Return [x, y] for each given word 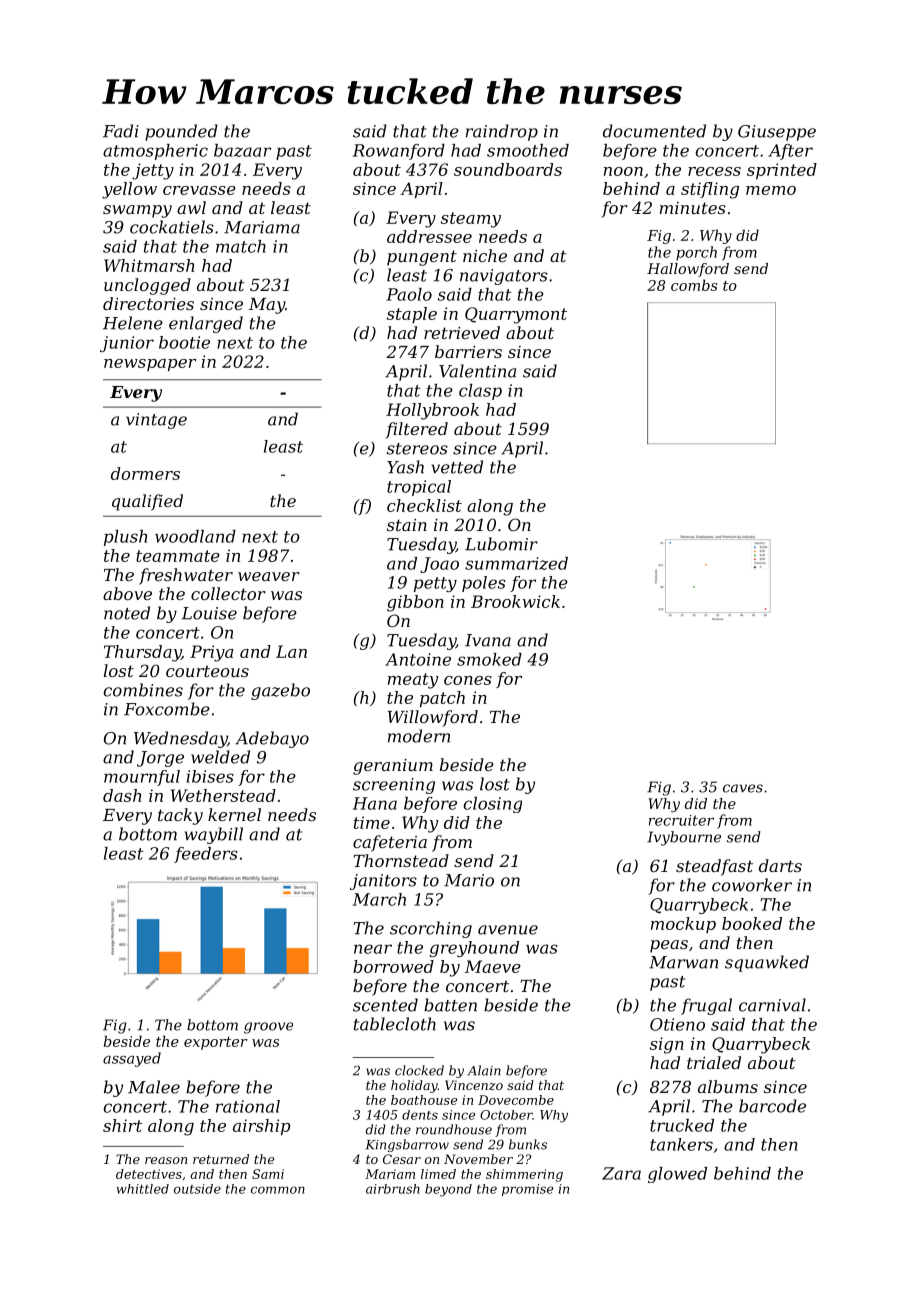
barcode [772, 1106]
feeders [206, 855]
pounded [181, 132]
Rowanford [399, 152]
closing [492, 805]
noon [623, 171]
